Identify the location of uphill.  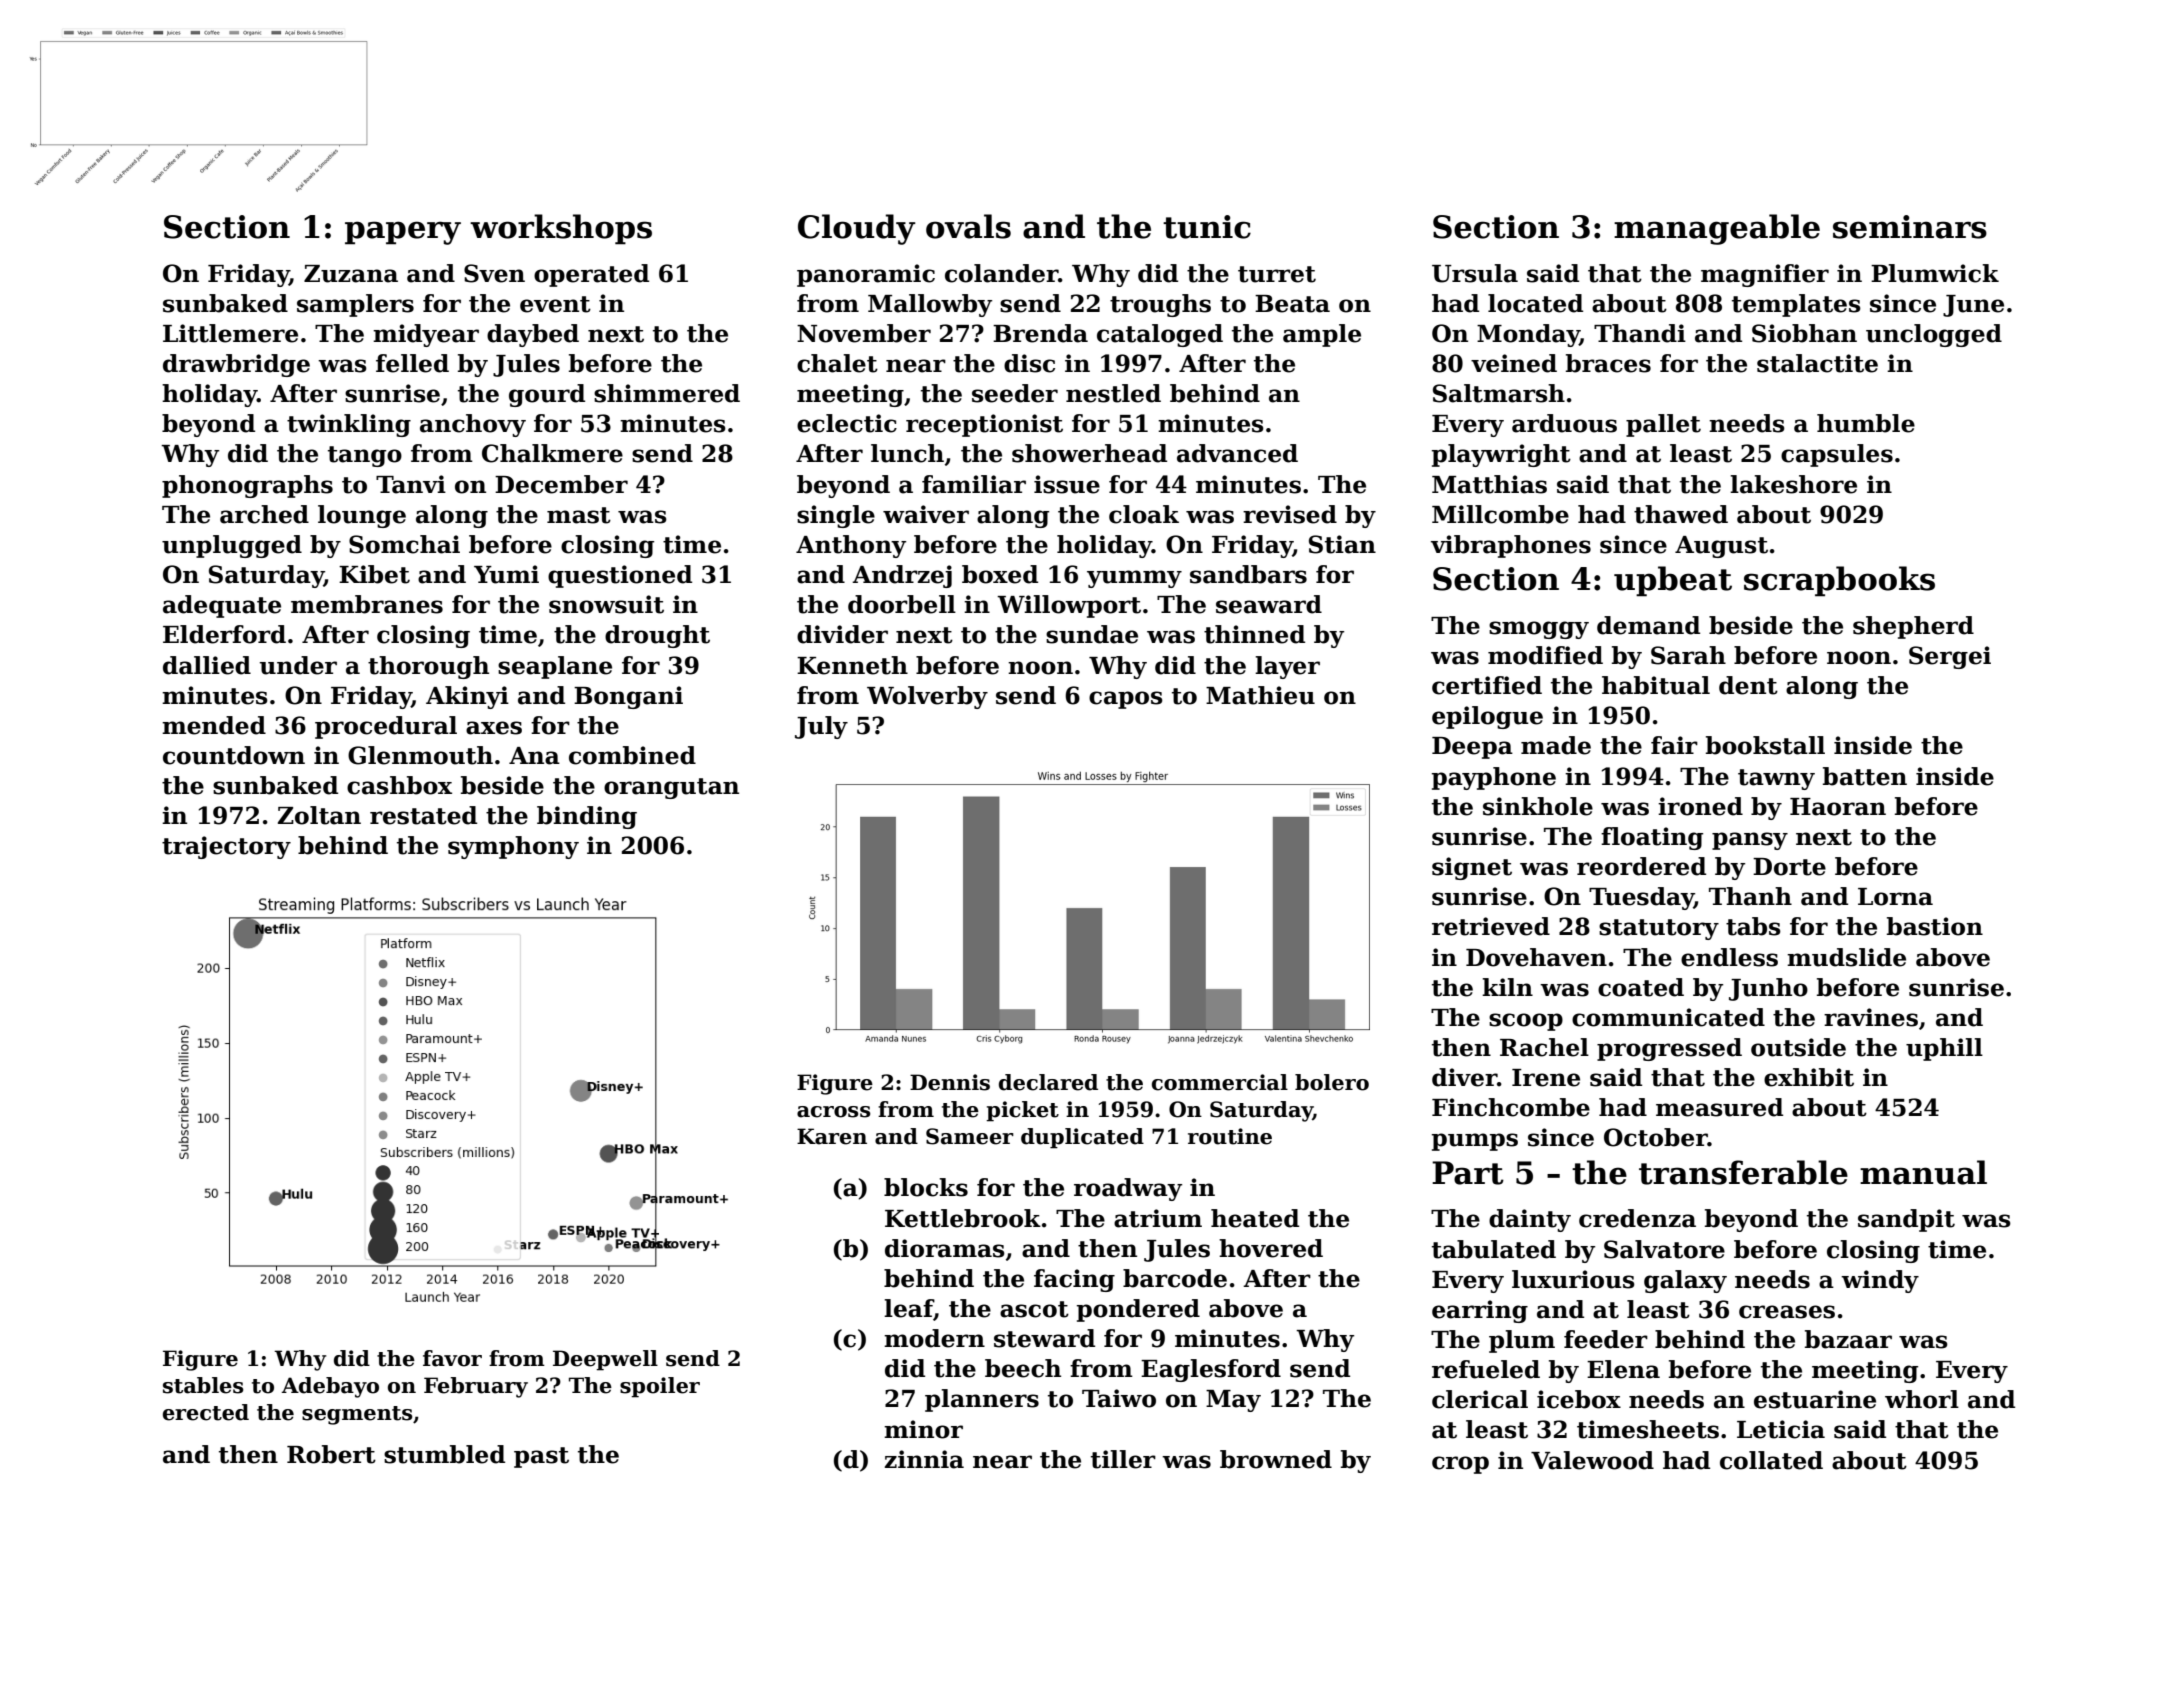
(1944, 1049).
